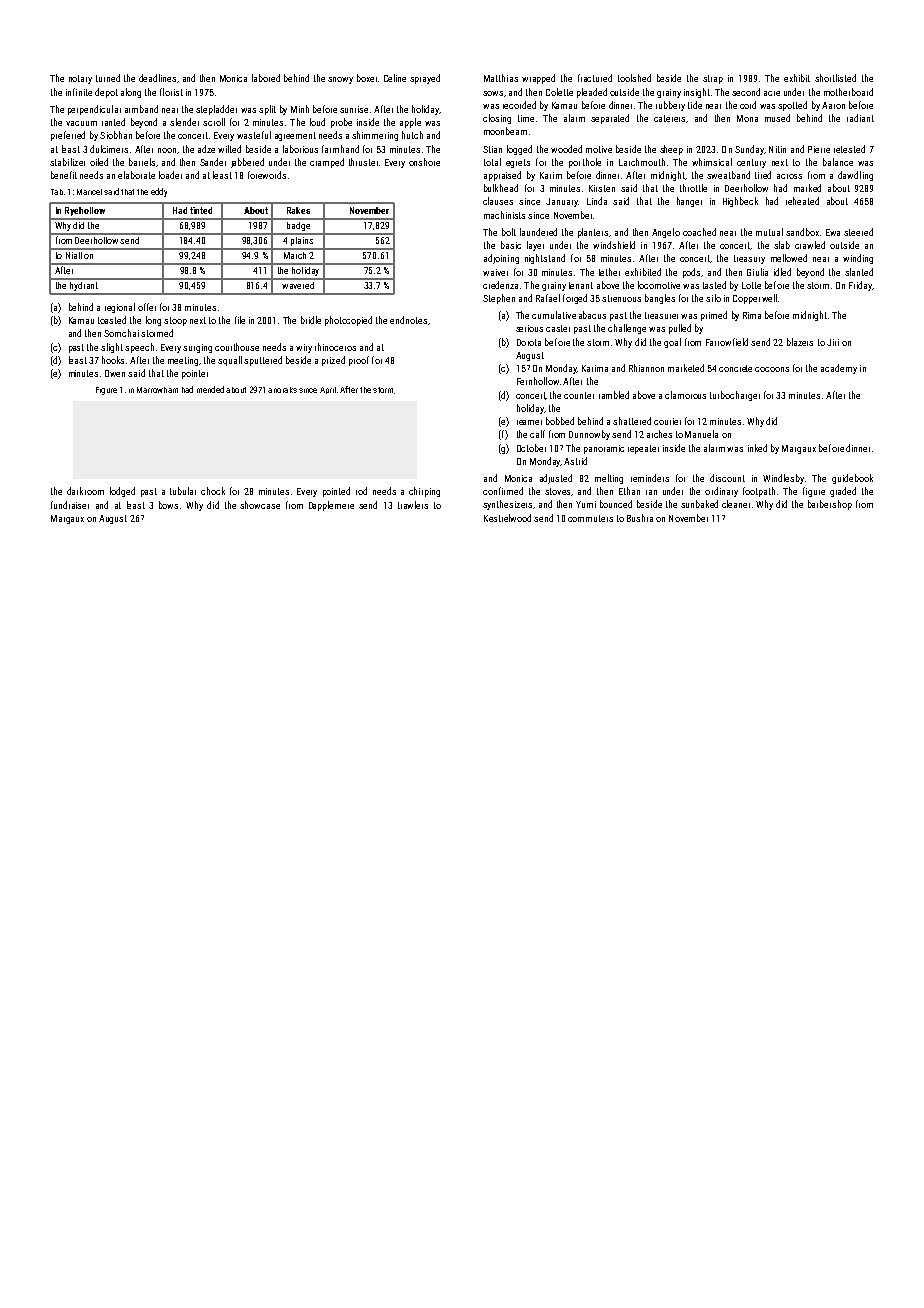 This page has height=1308, width=924. What do you see at coordinates (266, 78) in the page?
I see `labored` at bounding box center [266, 78].
